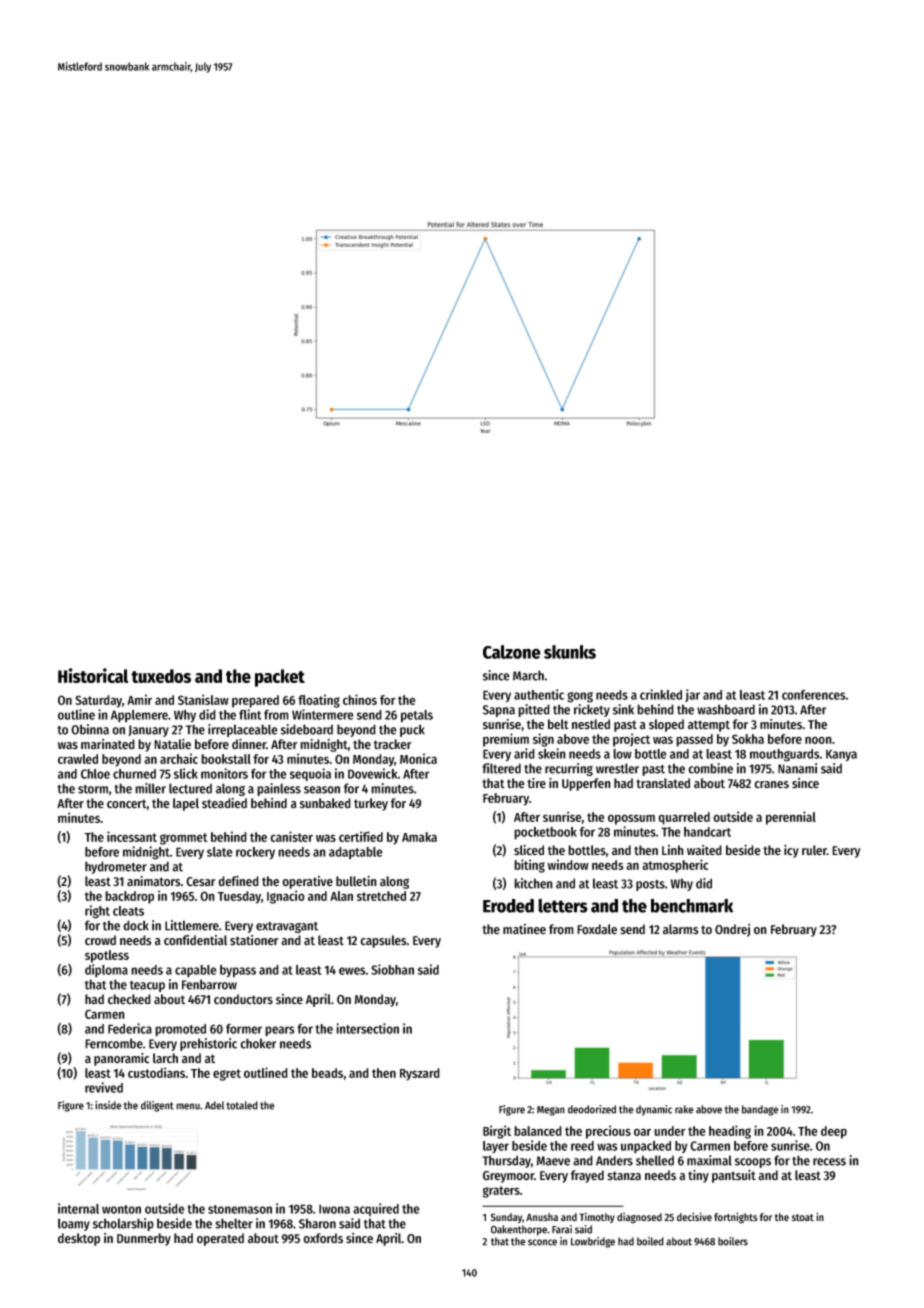 This page has height=1308, width=924. Describe the element at coordinates (129, 999) in the page. I see `checked` at that location.
